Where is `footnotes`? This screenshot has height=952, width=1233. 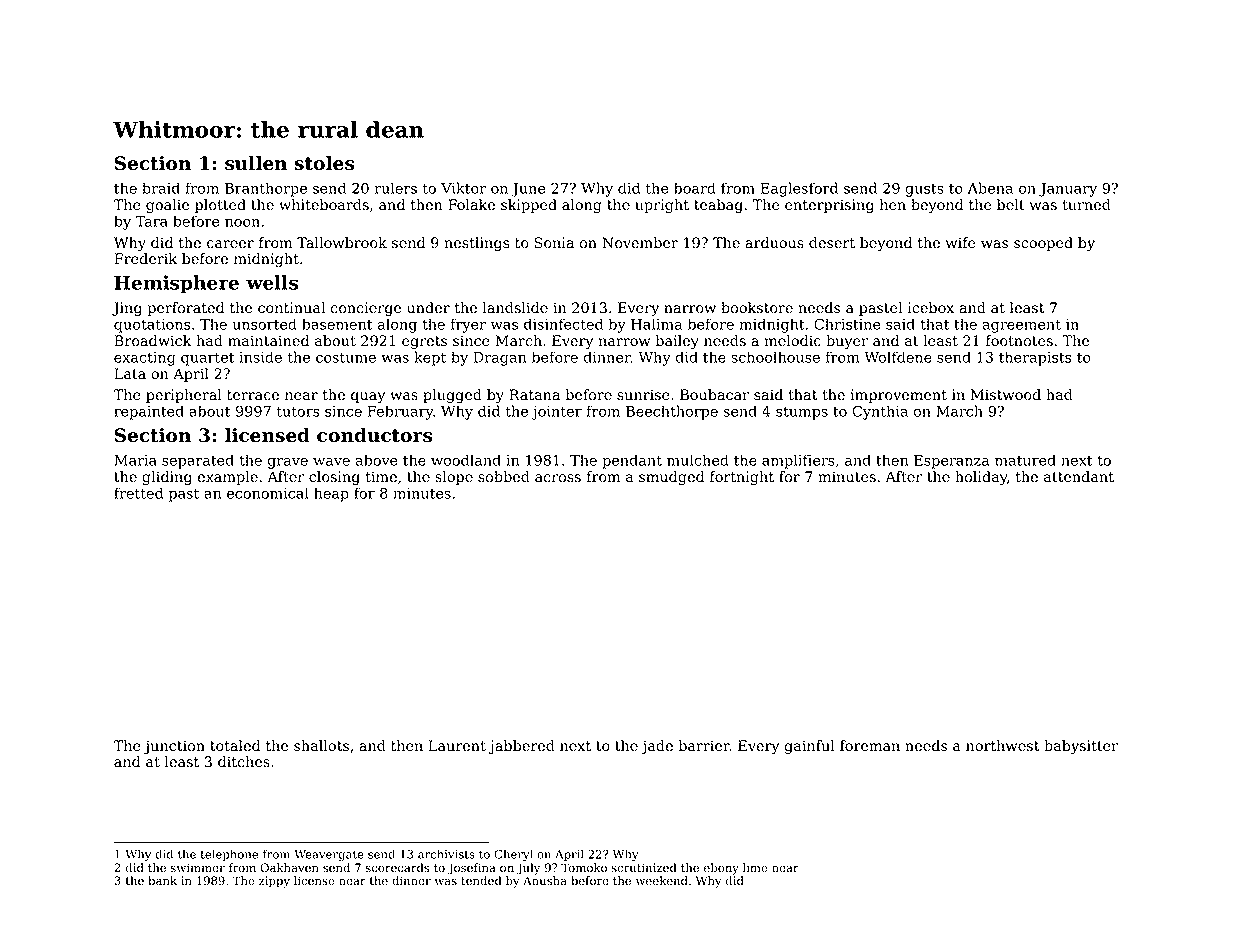
footnotes is located at coordinates (1019, 341).
